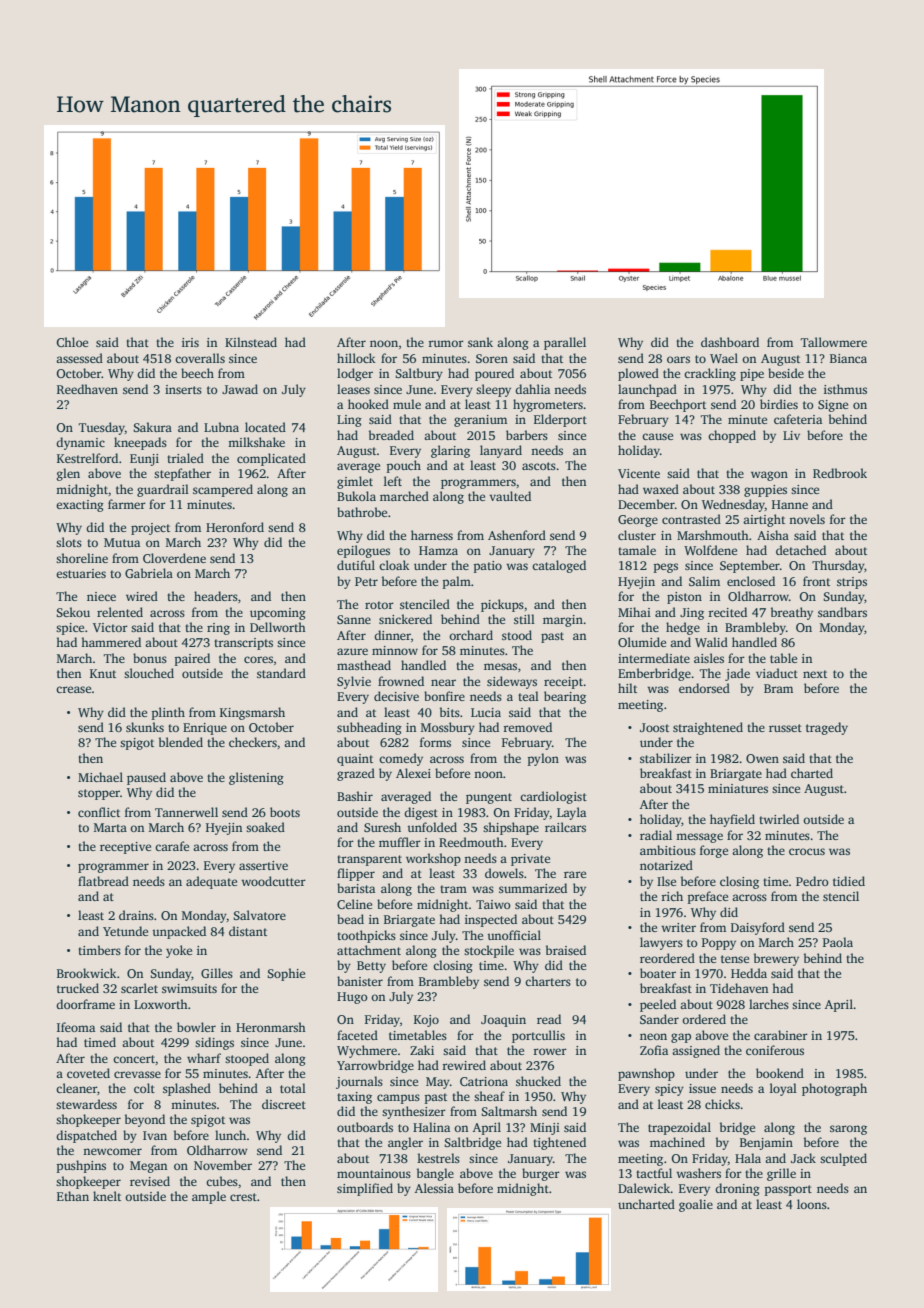 Image resolution: width=924 pixels, height=1308 pixels. What do you see at coordinates (480, 342) in the document?
I see `sank` at bounding box center [480, 342].
